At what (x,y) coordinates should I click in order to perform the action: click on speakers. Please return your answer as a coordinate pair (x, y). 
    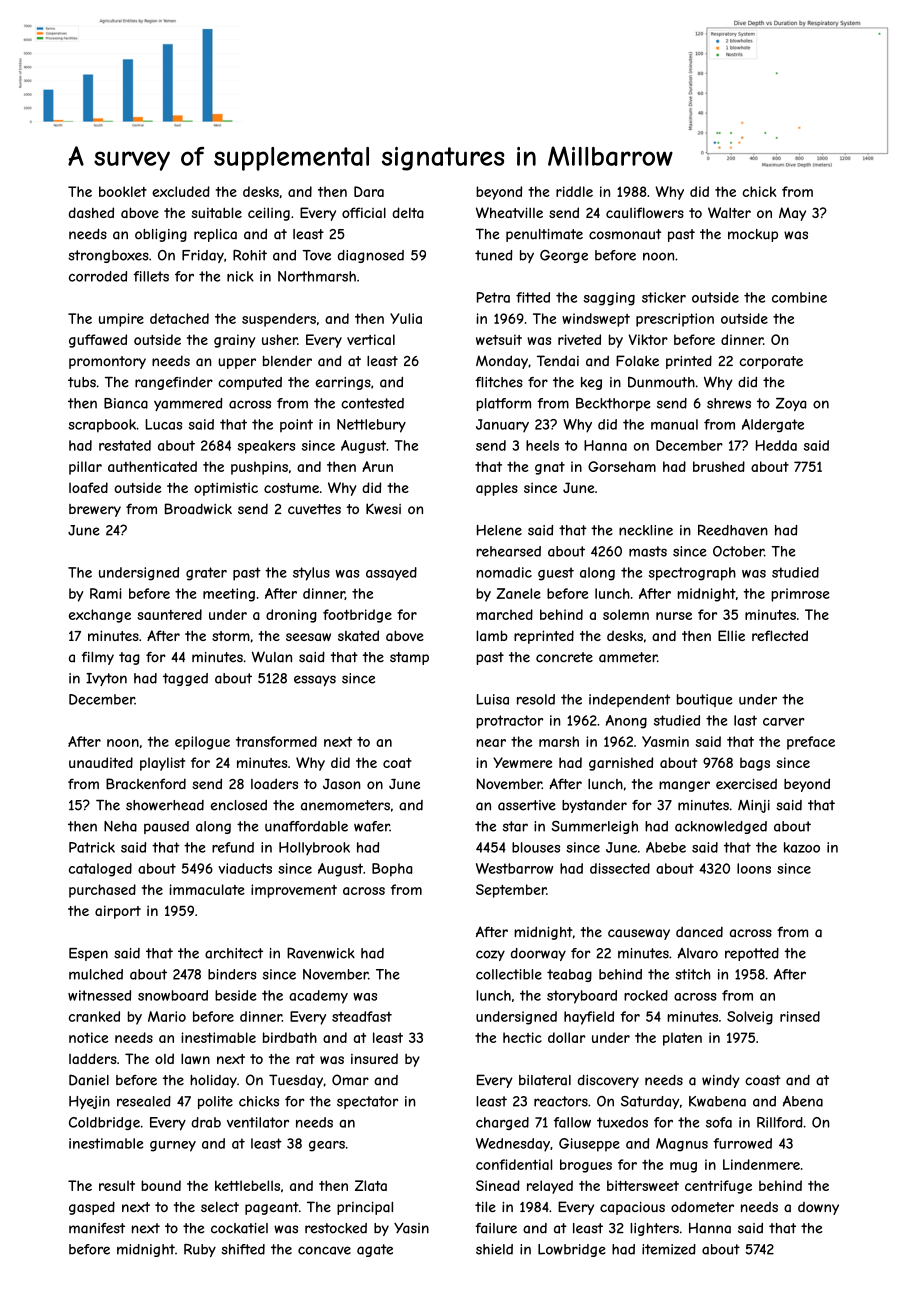
    Looking at the image, I should click on (266, 447).
